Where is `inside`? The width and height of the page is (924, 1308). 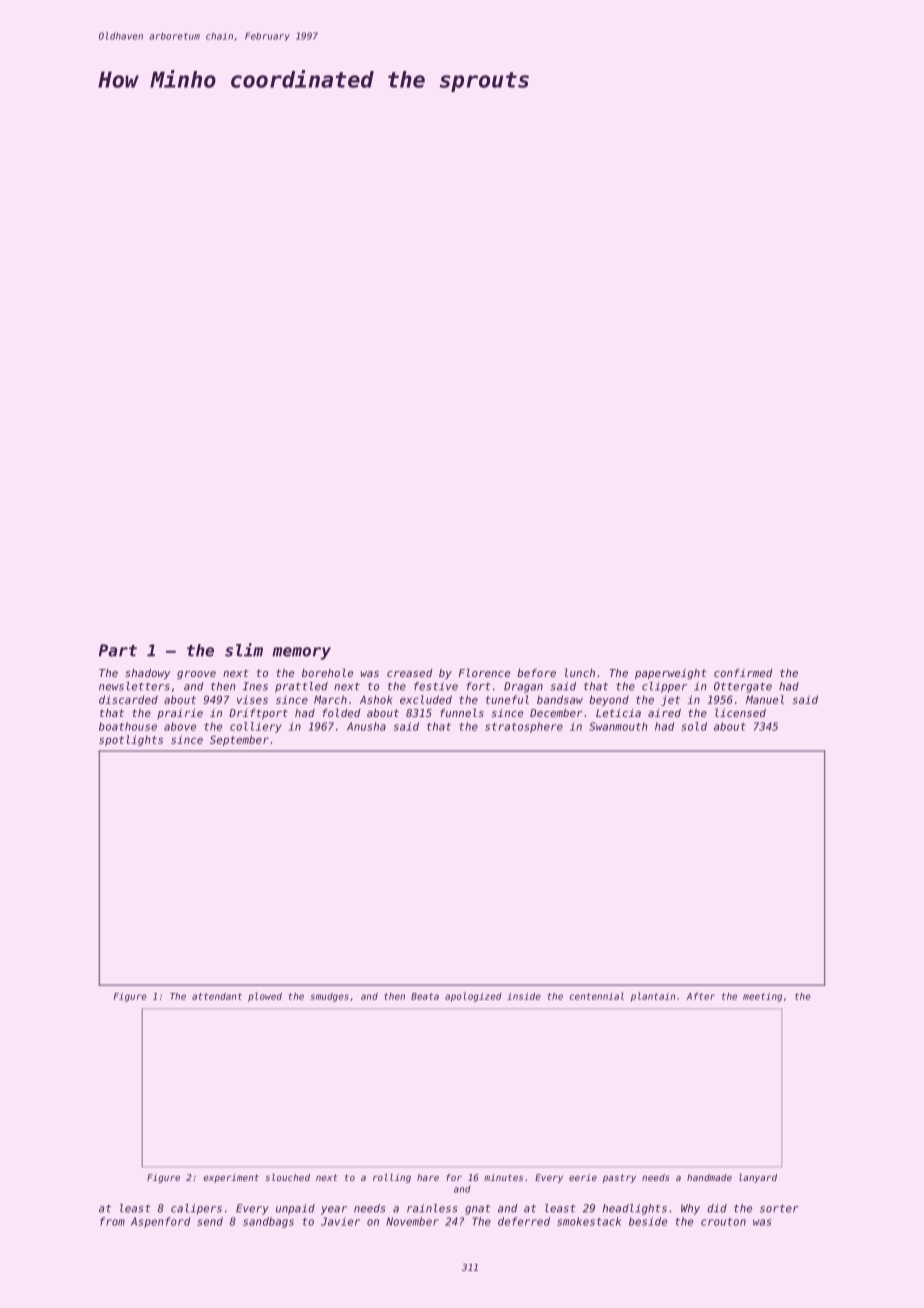 inside is located at coordinates (524, 996).
